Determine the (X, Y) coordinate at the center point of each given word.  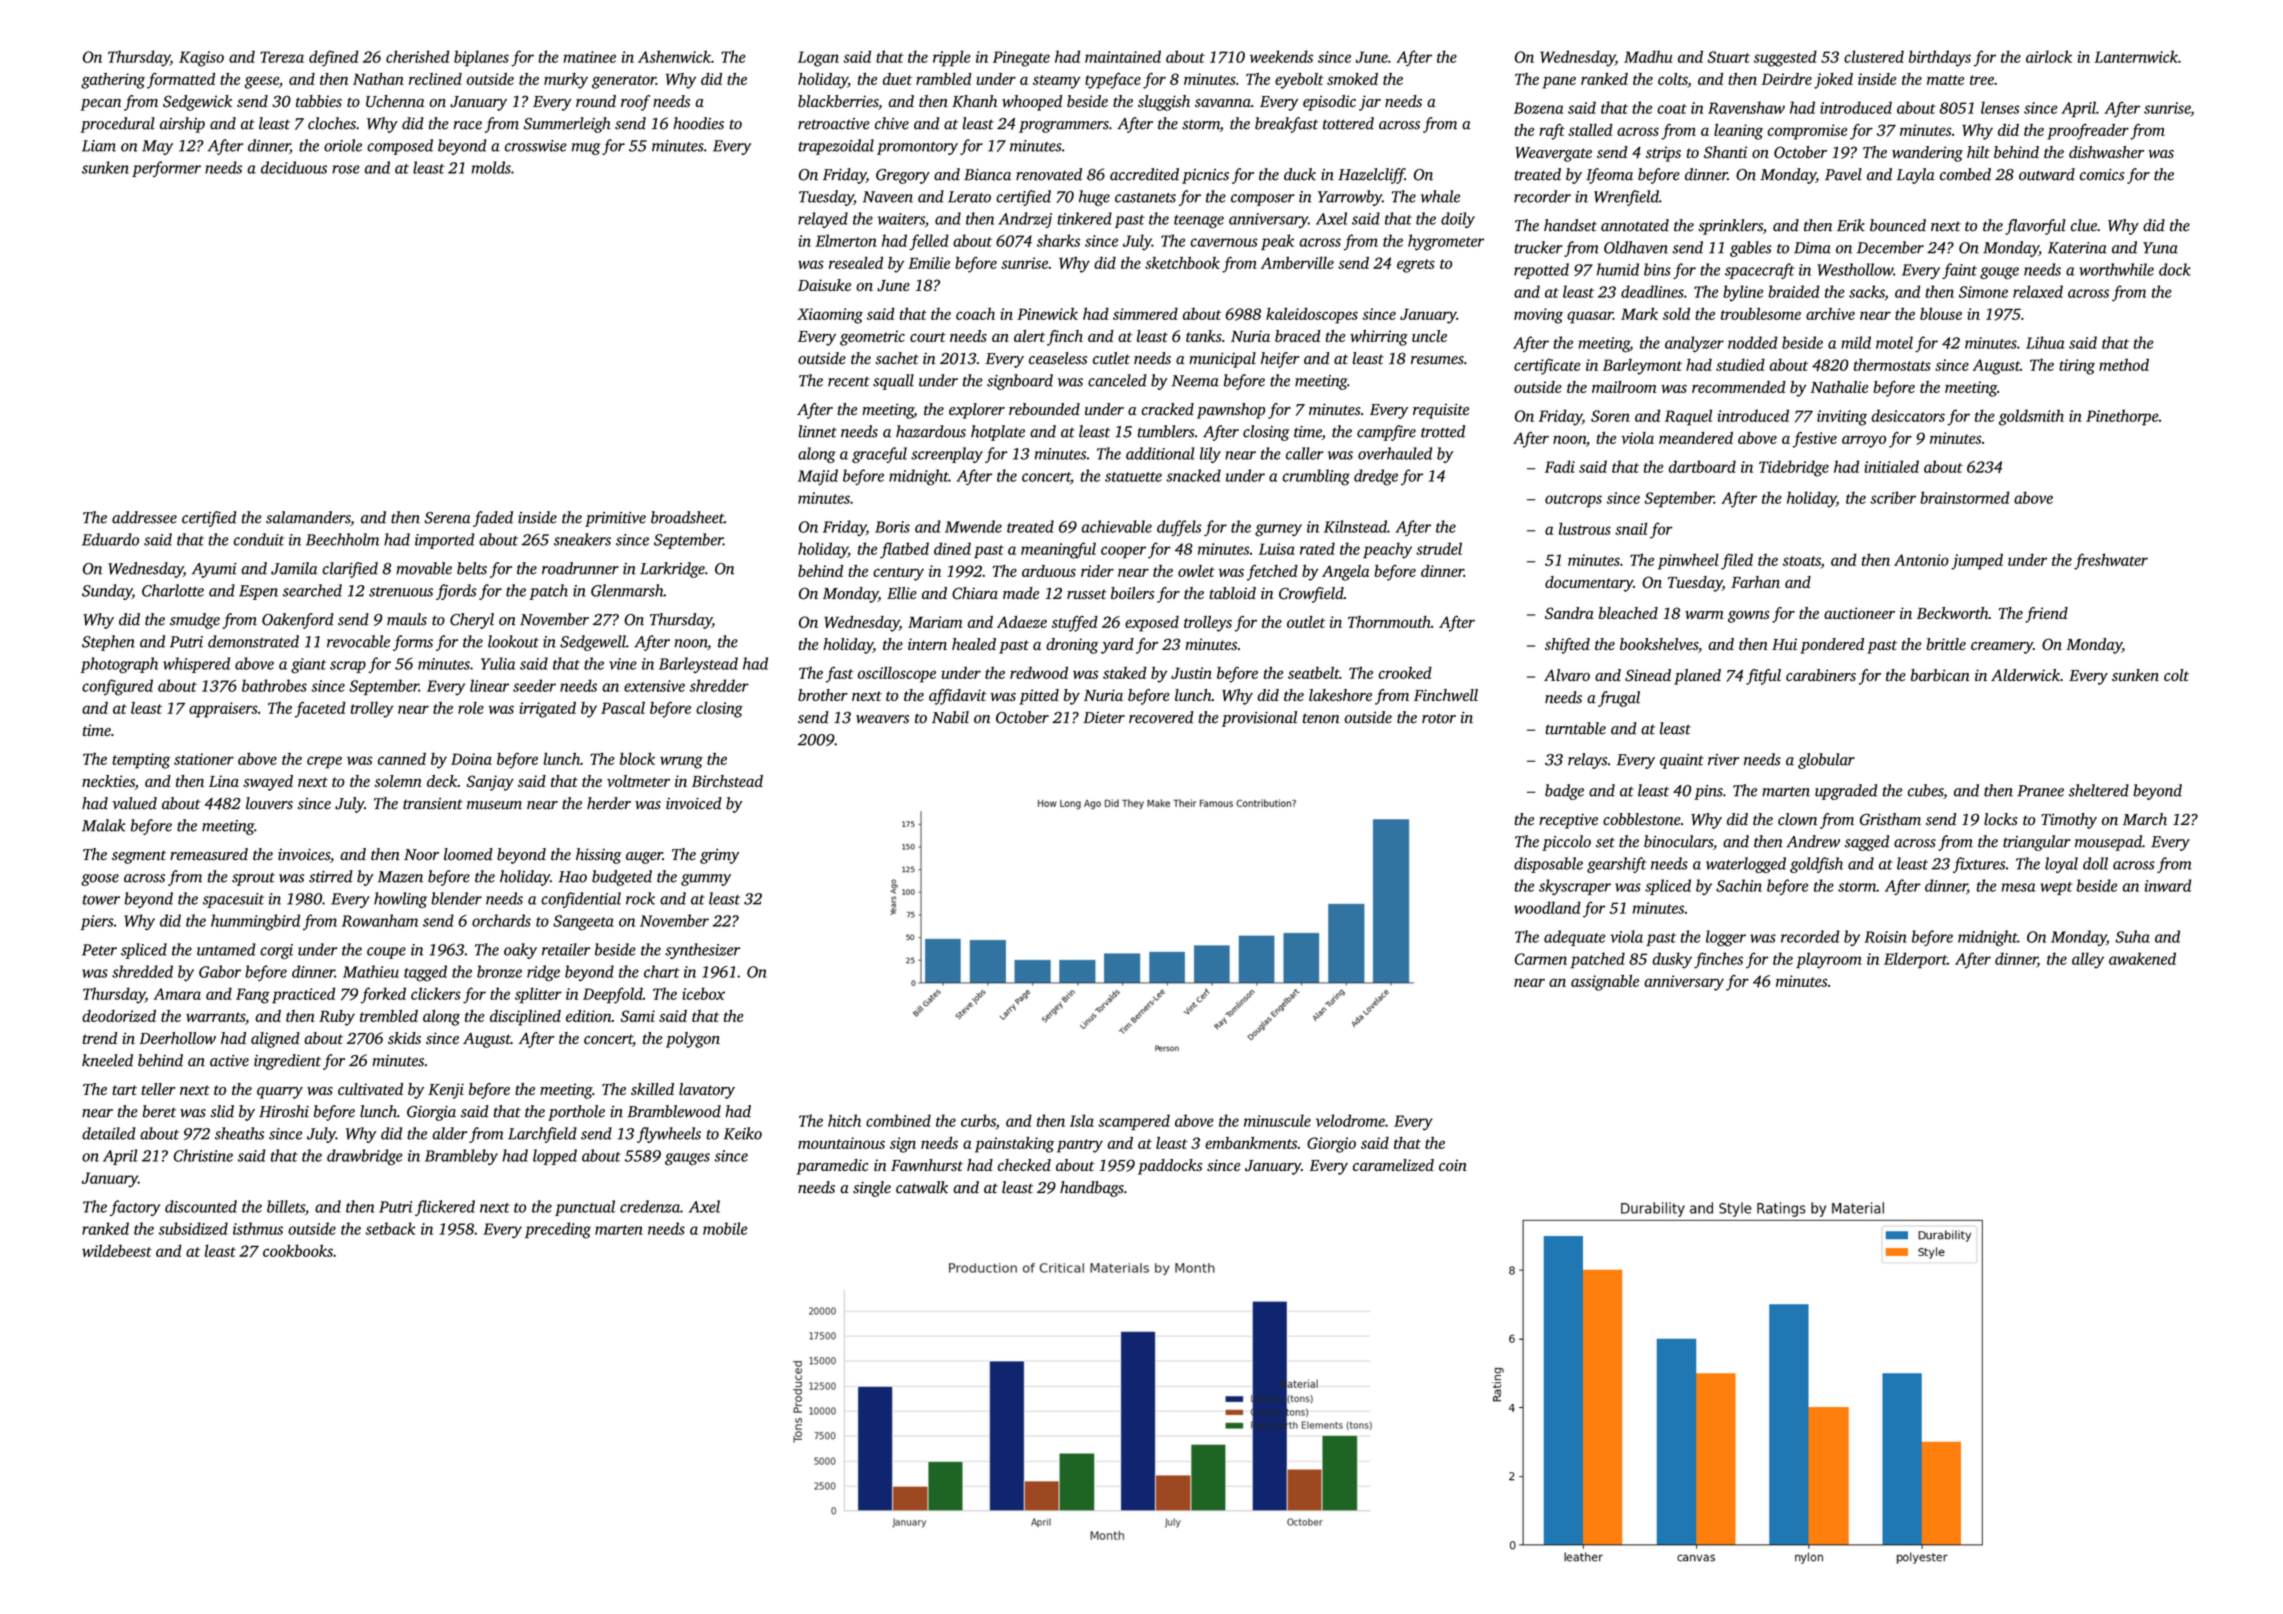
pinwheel (1688, 561)
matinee (589, 57)
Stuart (1729, 57)
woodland (1547, 907)
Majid (818, 477)
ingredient (287, 1062)
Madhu (1648, 56)
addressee (144, 517)
